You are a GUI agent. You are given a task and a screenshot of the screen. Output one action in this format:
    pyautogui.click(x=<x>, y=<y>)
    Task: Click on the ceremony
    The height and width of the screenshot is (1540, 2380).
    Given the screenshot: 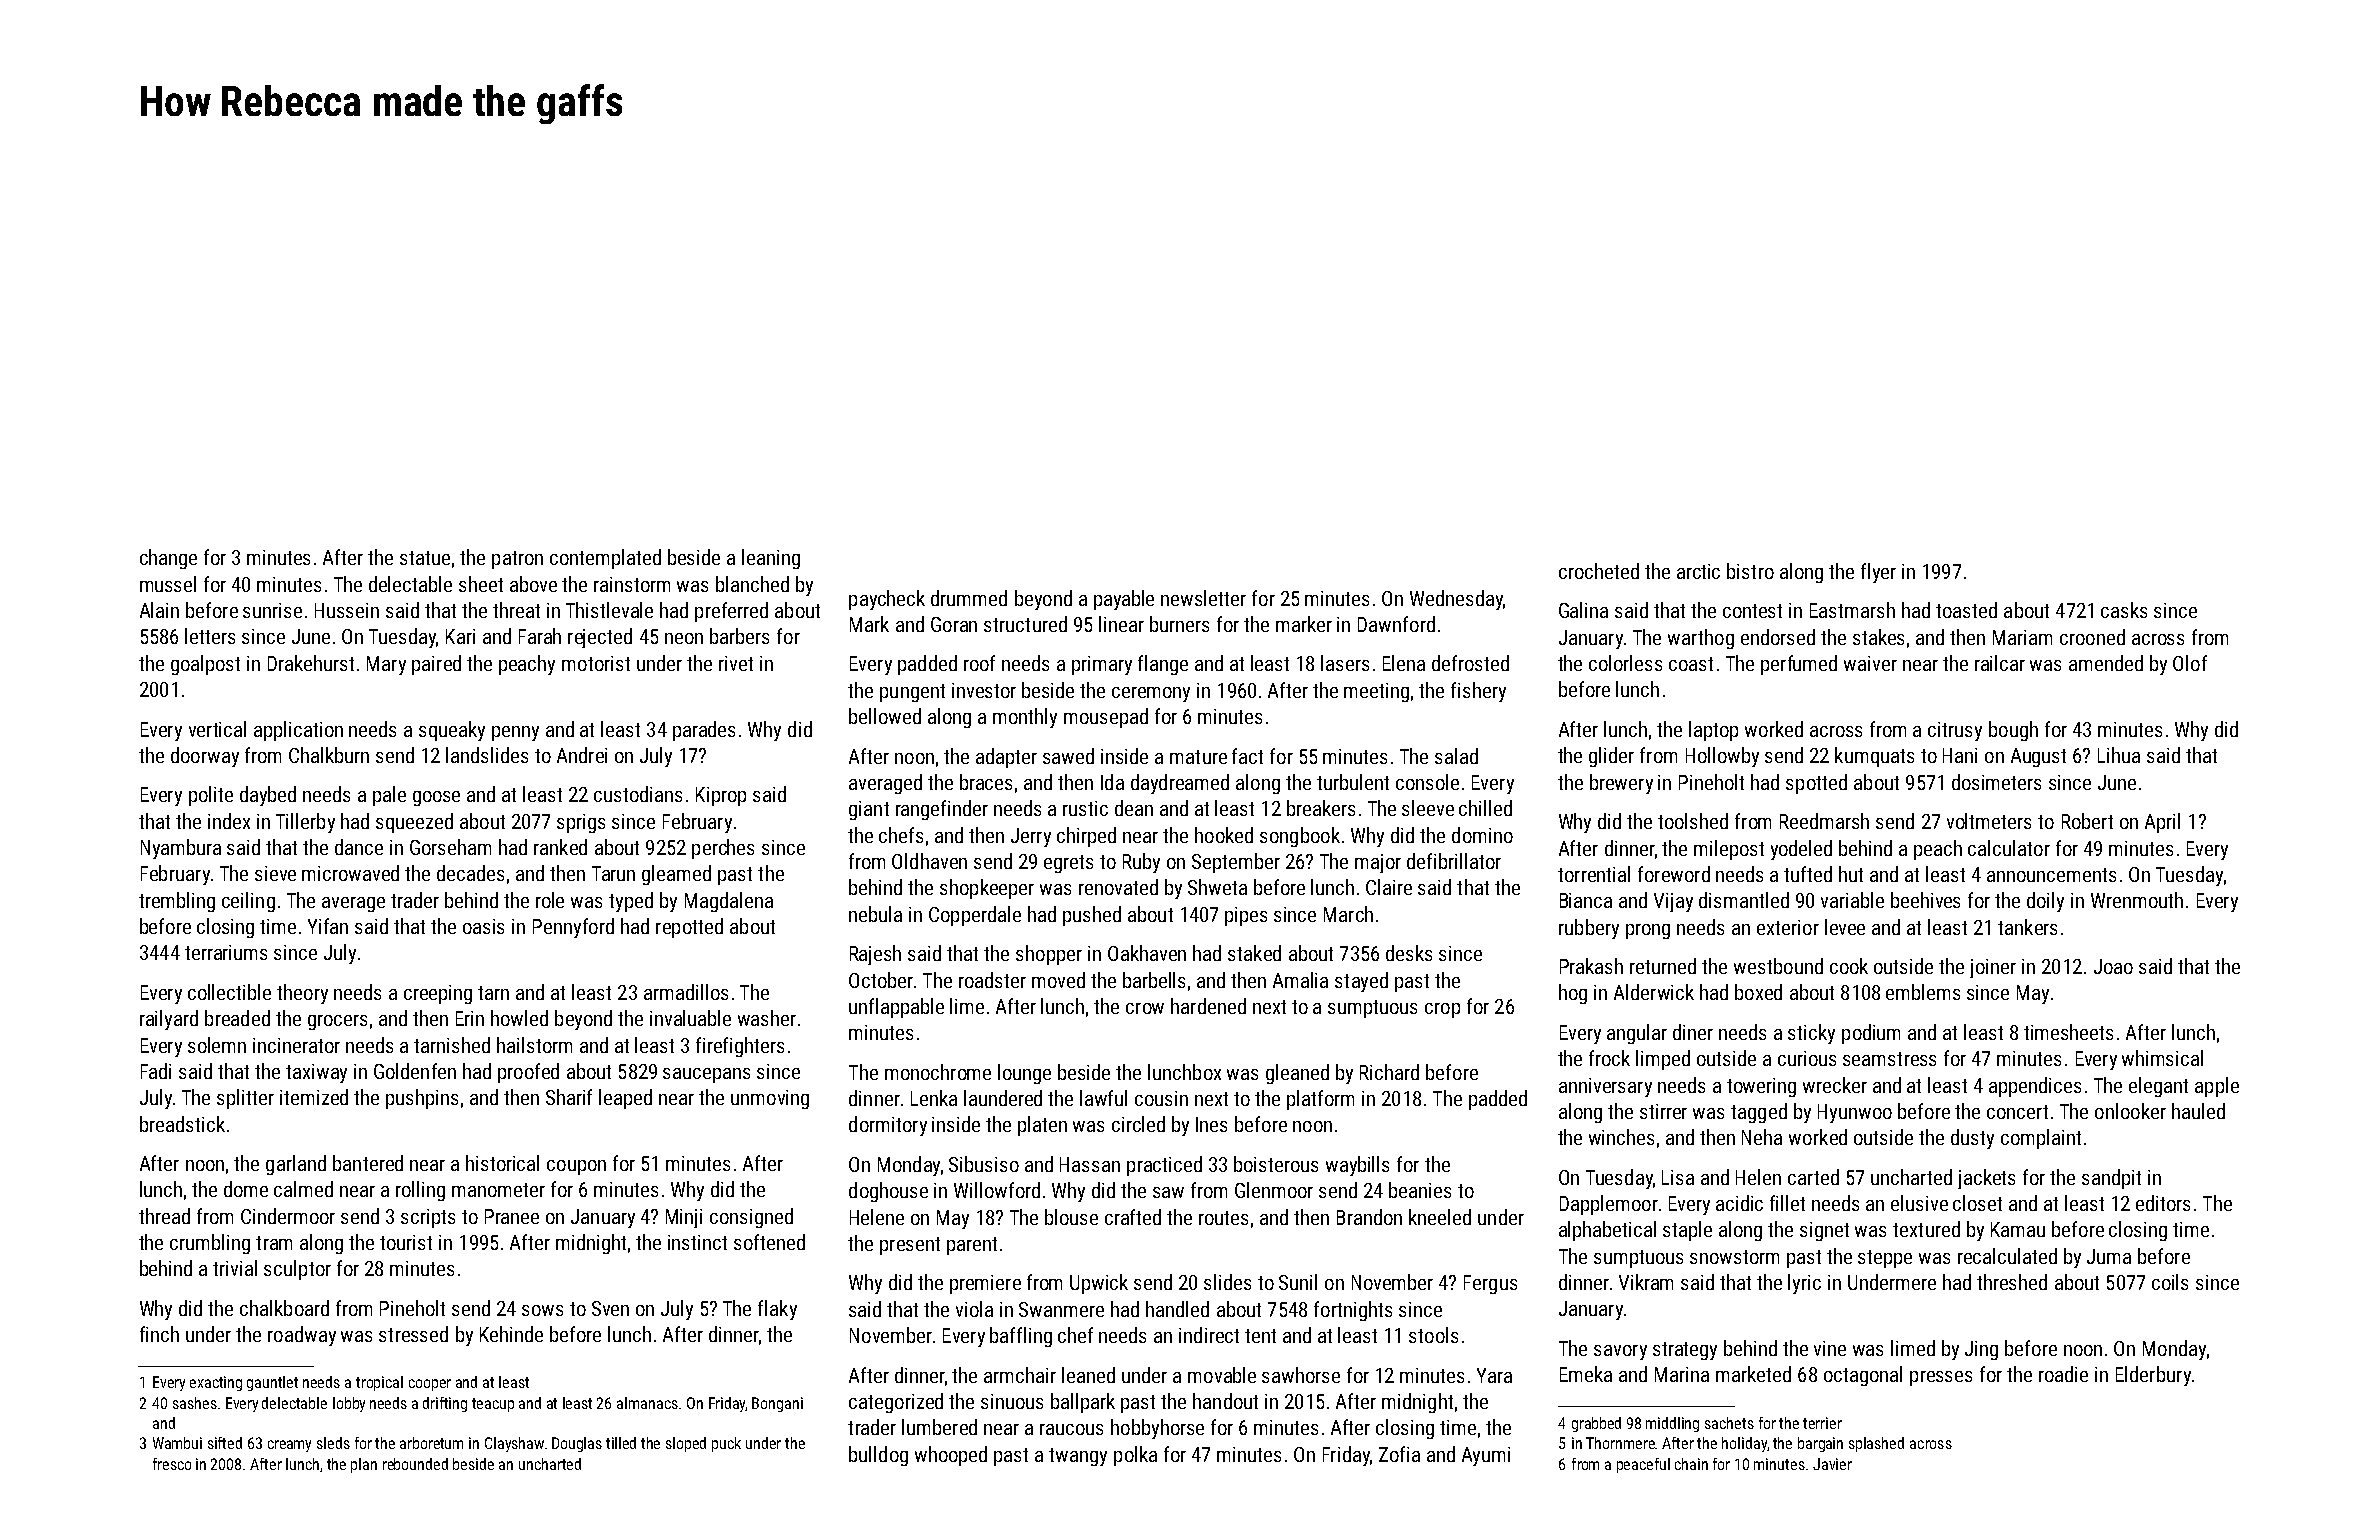 What is the action you would take?
    pyautogui.click(x=1151, y=694)
